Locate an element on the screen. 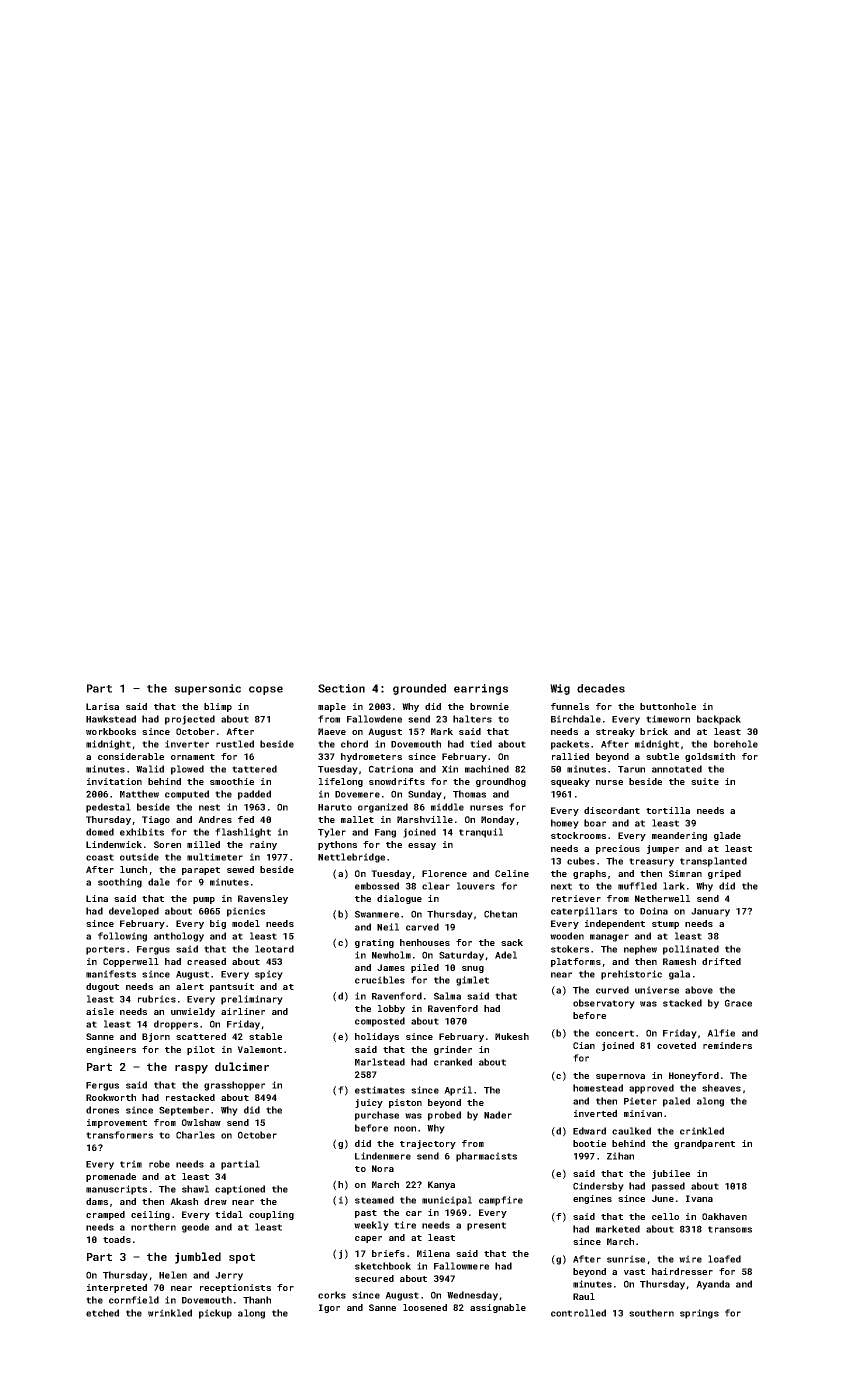 This screenshot has height=1400, width=849. Section is located at coordinates (341, 688).
